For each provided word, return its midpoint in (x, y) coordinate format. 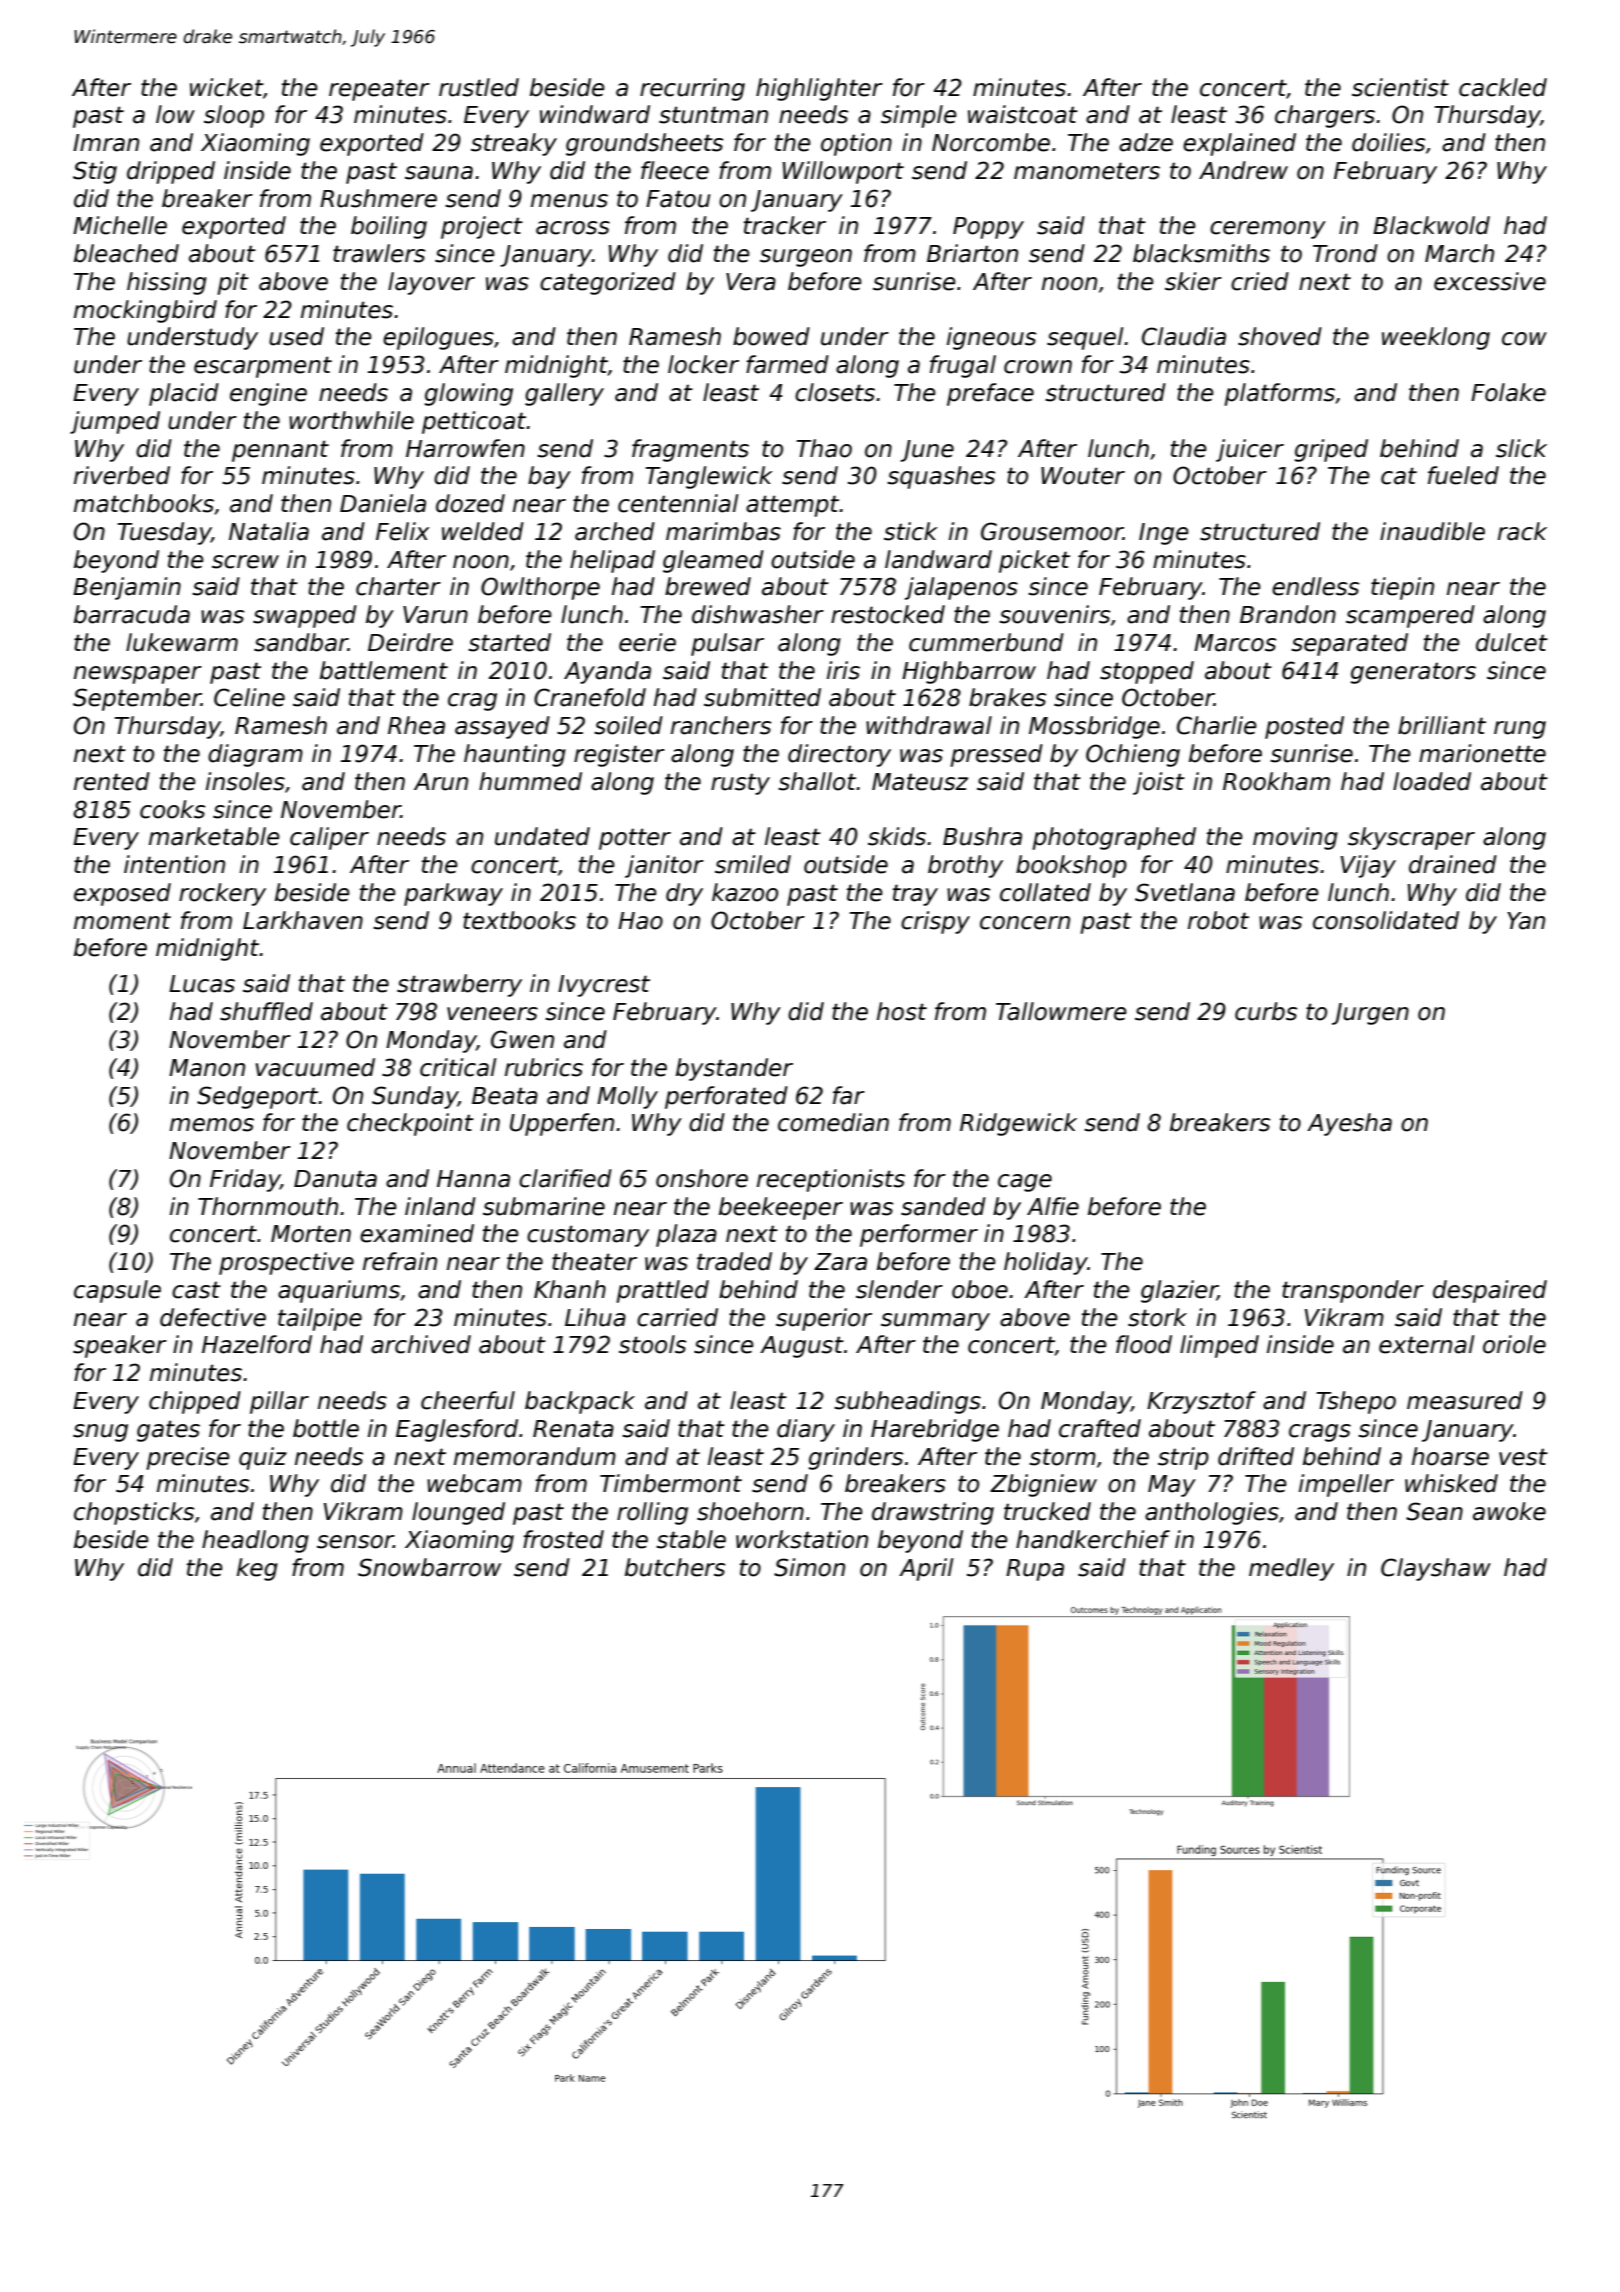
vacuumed (315, 1067)
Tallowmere (1061, 1011)
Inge (1164, 534)
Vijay (1368, 866)
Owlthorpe (540, 588)
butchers (675, 1567)
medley (1291, 1569)
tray (915, 895)
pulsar (727, 644)
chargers (1325, 116)
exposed (122, 894)
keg (257, 1569)
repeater (379, 90)
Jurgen (1370, 1014)
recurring (692, 89)
